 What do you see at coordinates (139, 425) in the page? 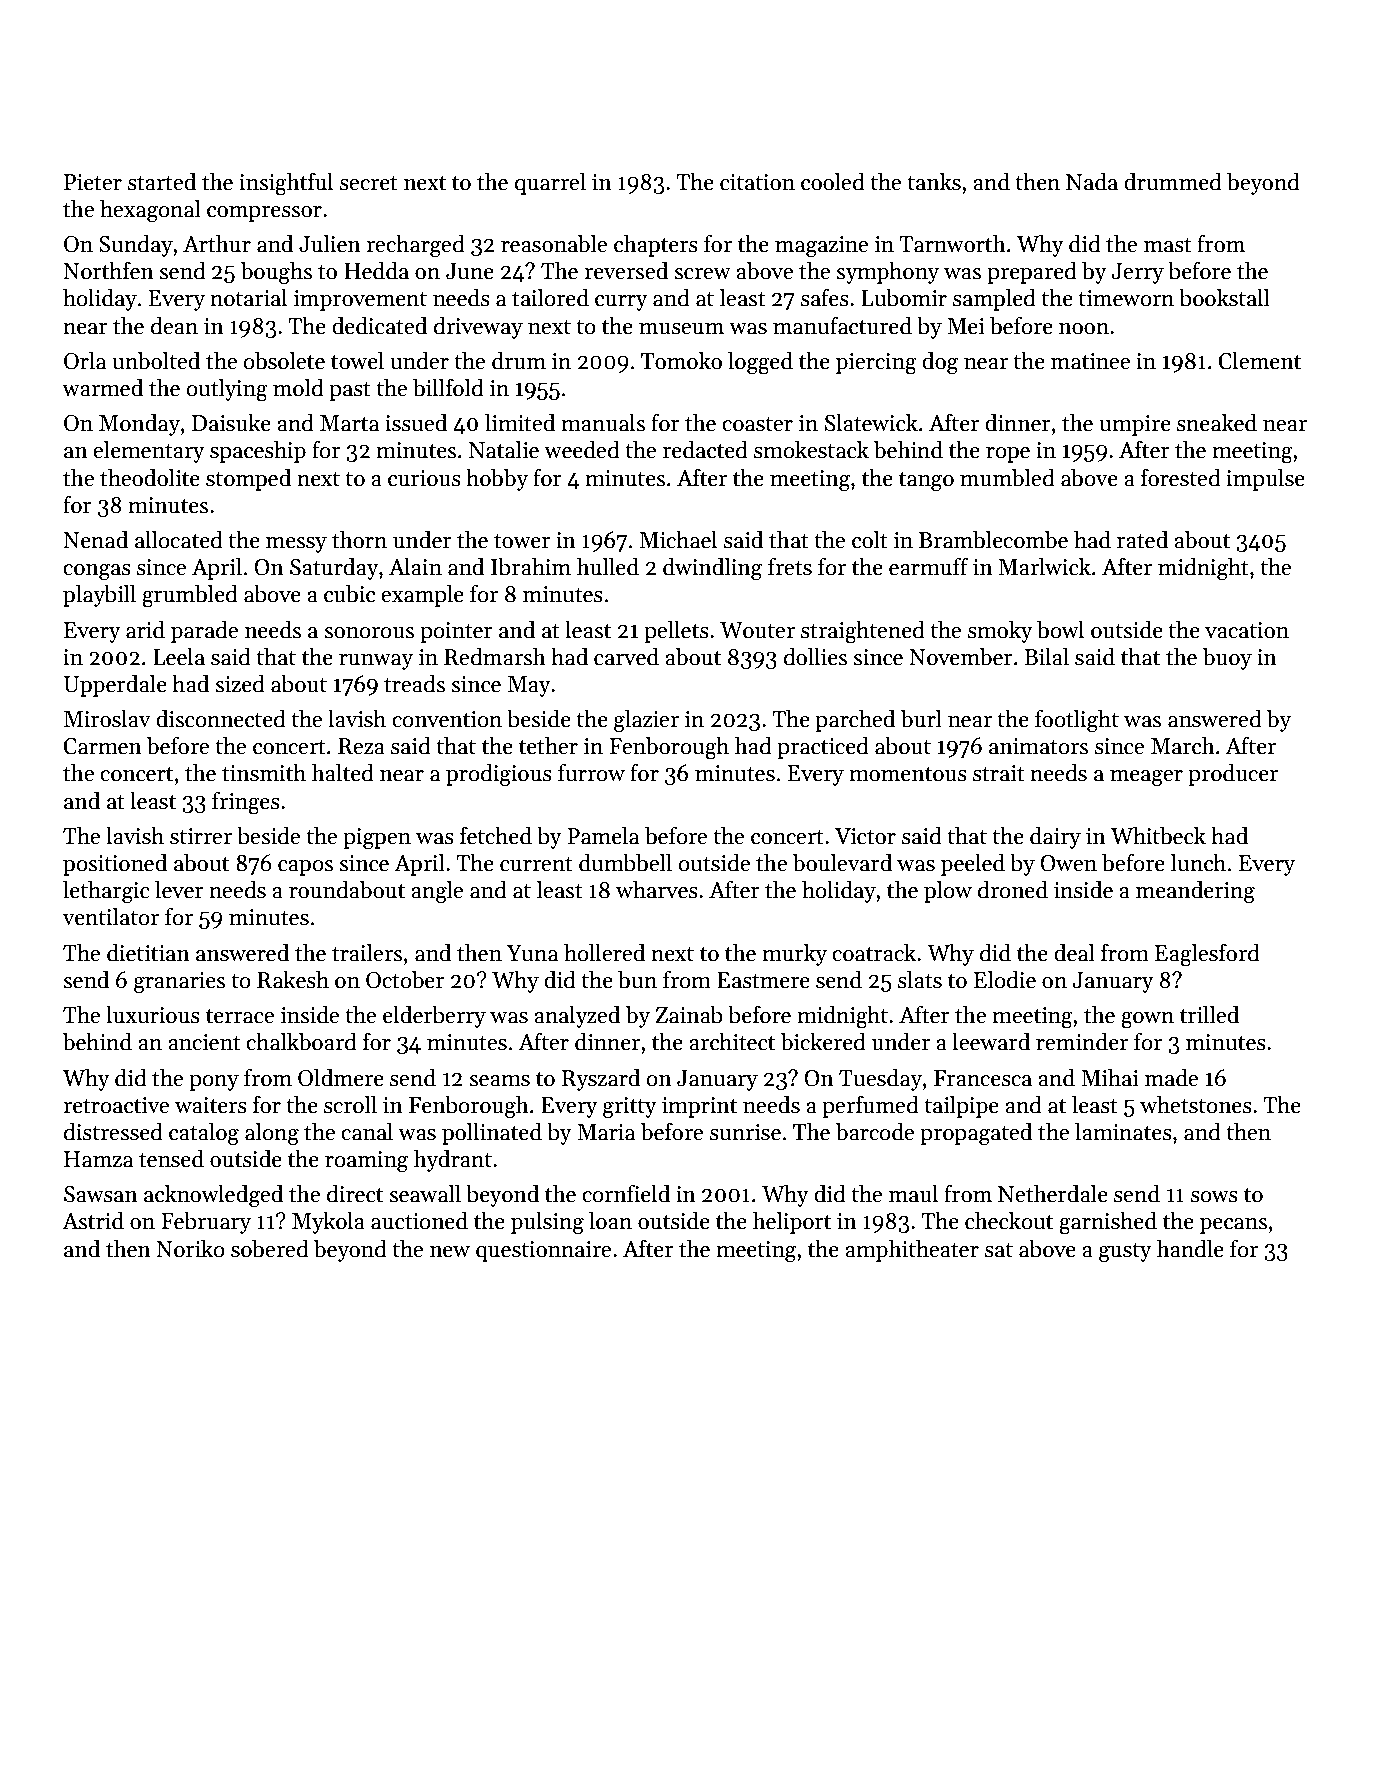
I see `Monday` at bounding box center [139, 425].
